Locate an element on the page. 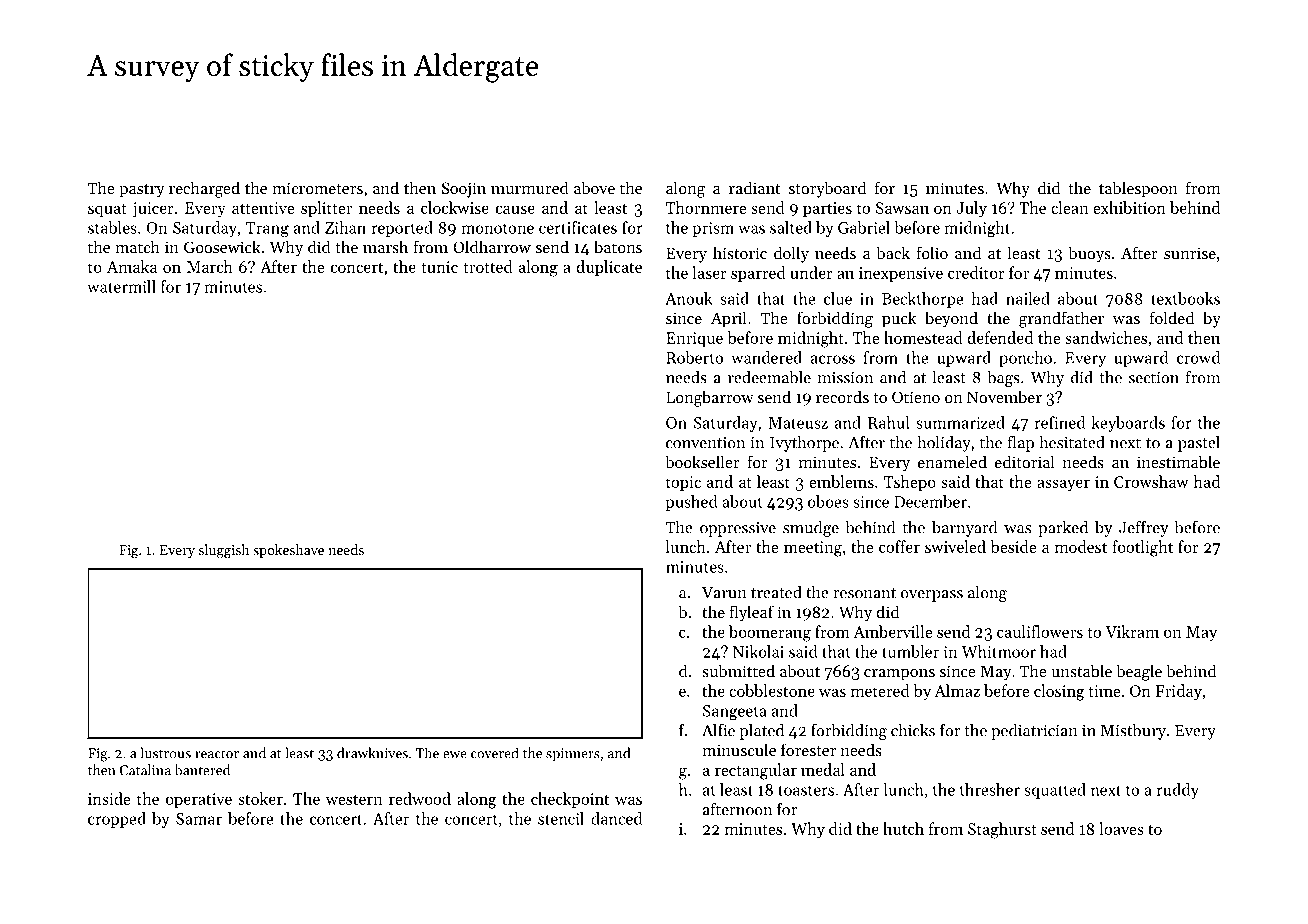  sunrise is located at coordinates (1190, 253).
